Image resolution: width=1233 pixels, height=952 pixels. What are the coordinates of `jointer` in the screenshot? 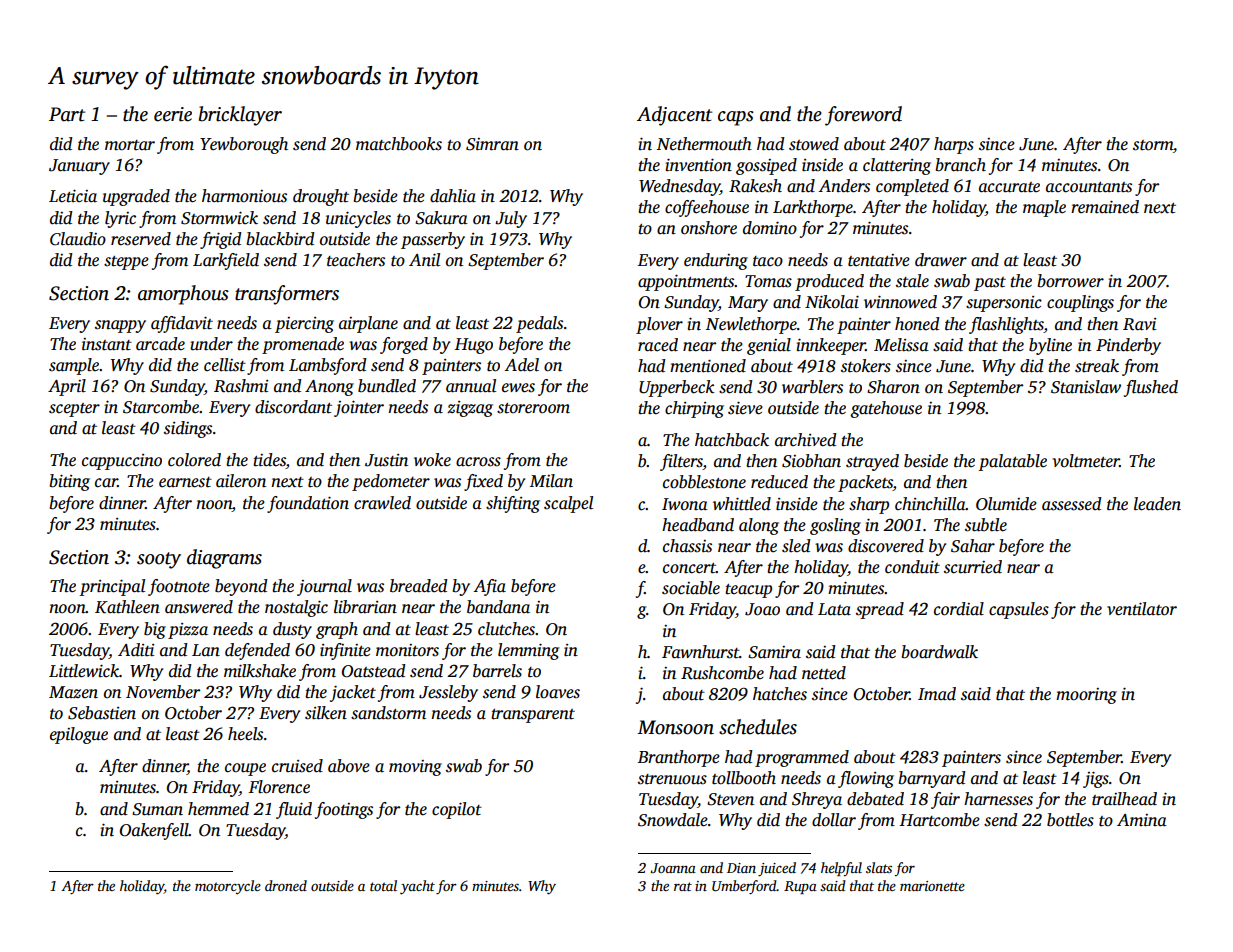 It's located at (359, 408).
